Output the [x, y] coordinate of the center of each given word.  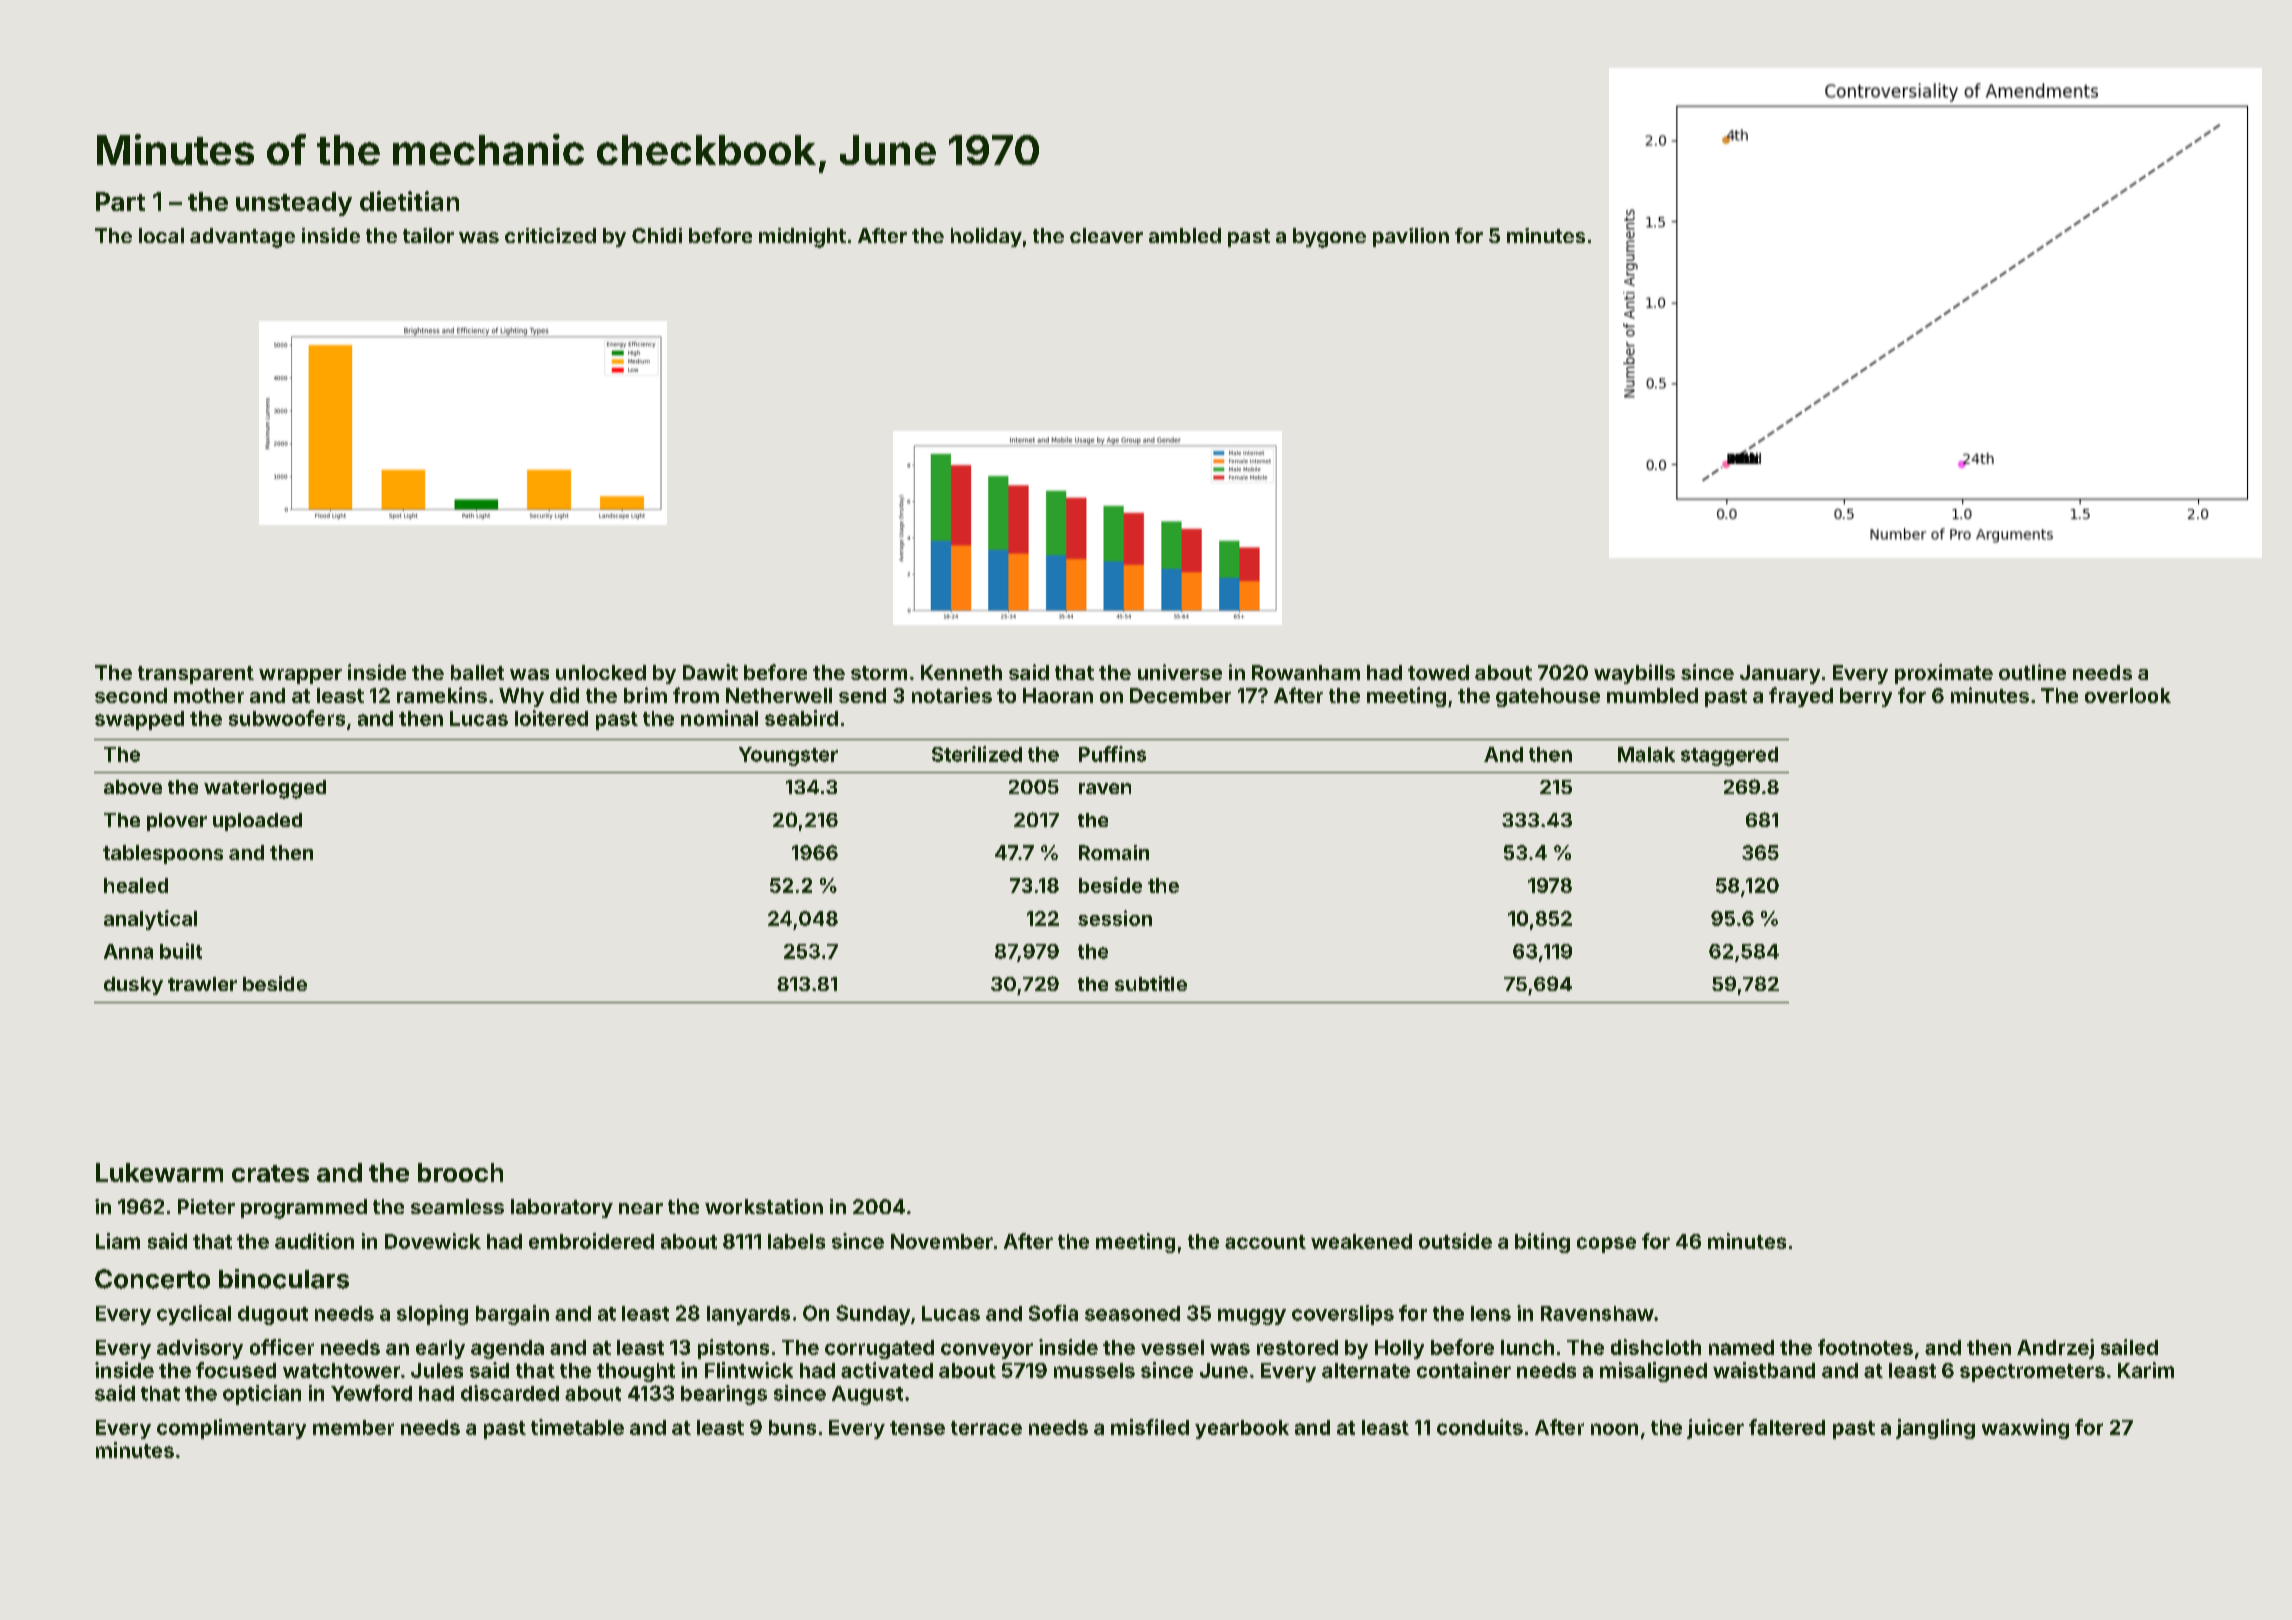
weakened [1361, 1241]
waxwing [2025, 1429]
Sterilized [977, 754]
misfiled [1150, 1427]
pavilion [1411, 237]
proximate [1944, 674]
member [353, 1427]
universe [1180, 672]
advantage [242, 238]
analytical [150, 920]
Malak [1646, 754]
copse [1606, 1245]
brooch [460, 1172]
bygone [1329, 238]
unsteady [294, 204]
